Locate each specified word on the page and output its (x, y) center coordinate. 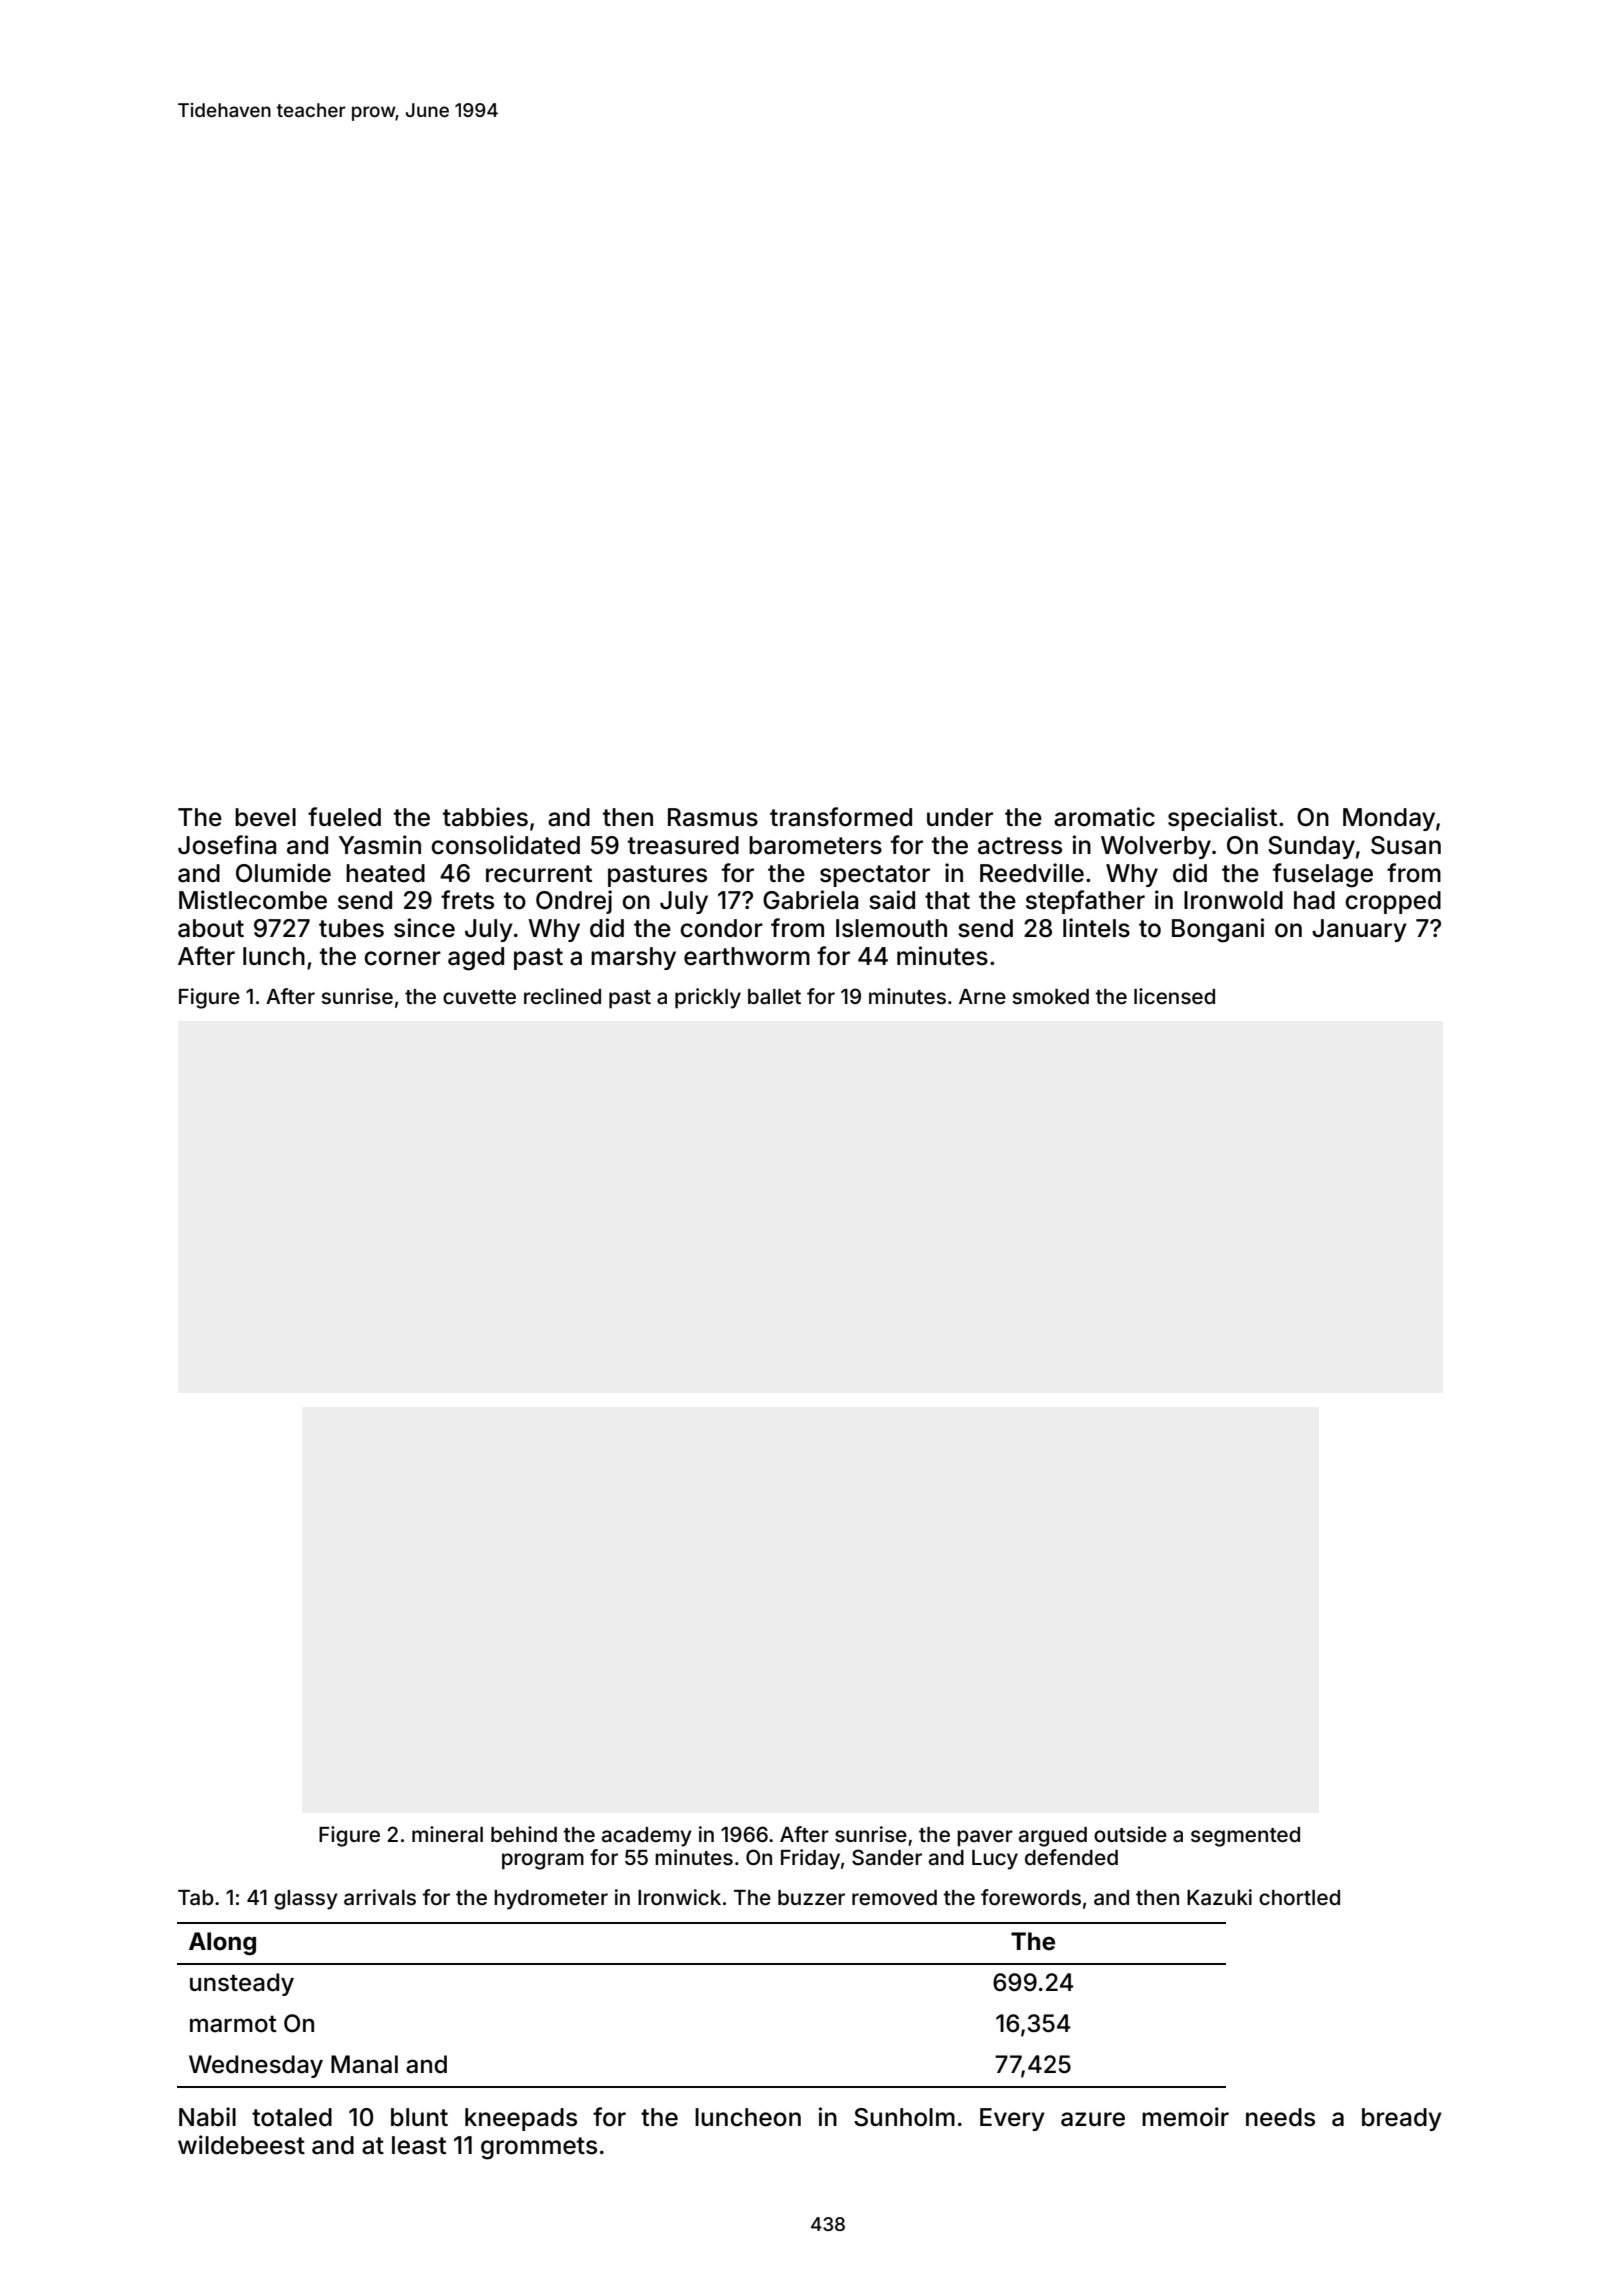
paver (985, 1838)
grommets (539, 2148)
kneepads (521, 2119)
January (1359, 930)
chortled (1299, 1897)
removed (894, 1897)
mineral (447, 1834)
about (211, 928)
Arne (982, 996)
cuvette (479, 997)
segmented (1245, 1837)
